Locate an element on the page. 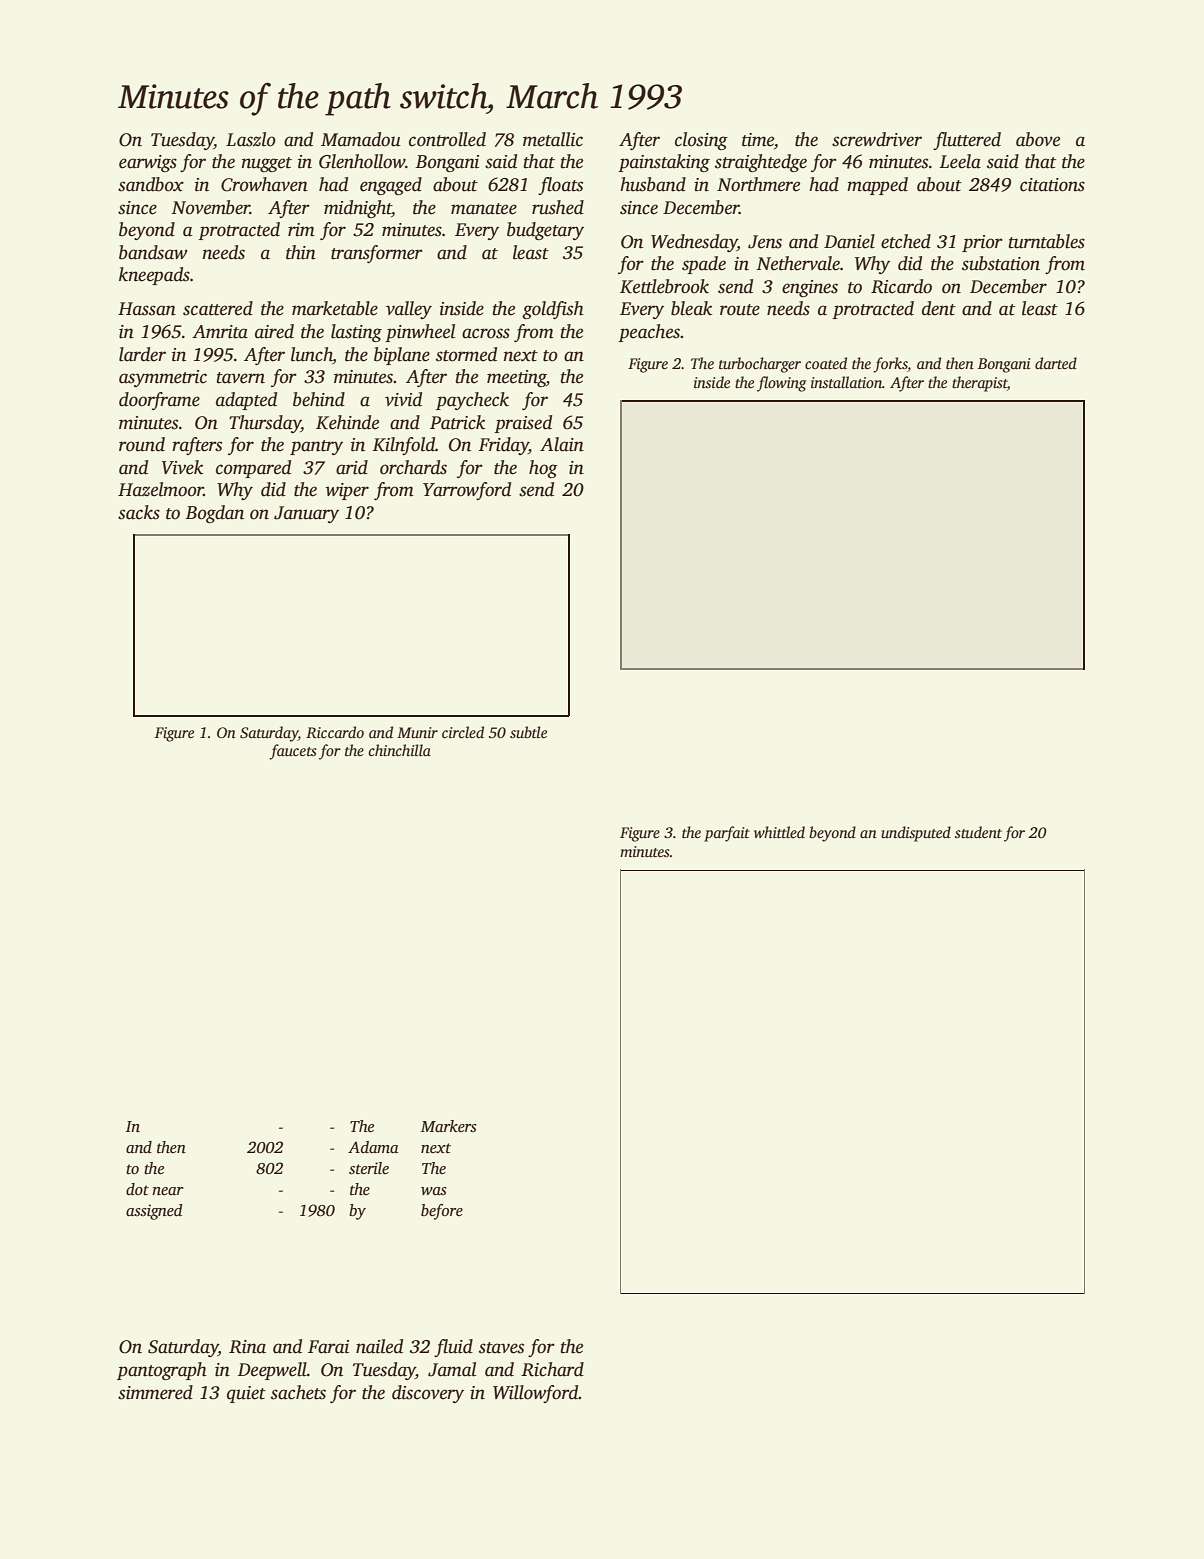 The height and width of the document is (1559, 1204). controlled is located at coordinates (447, 139).
